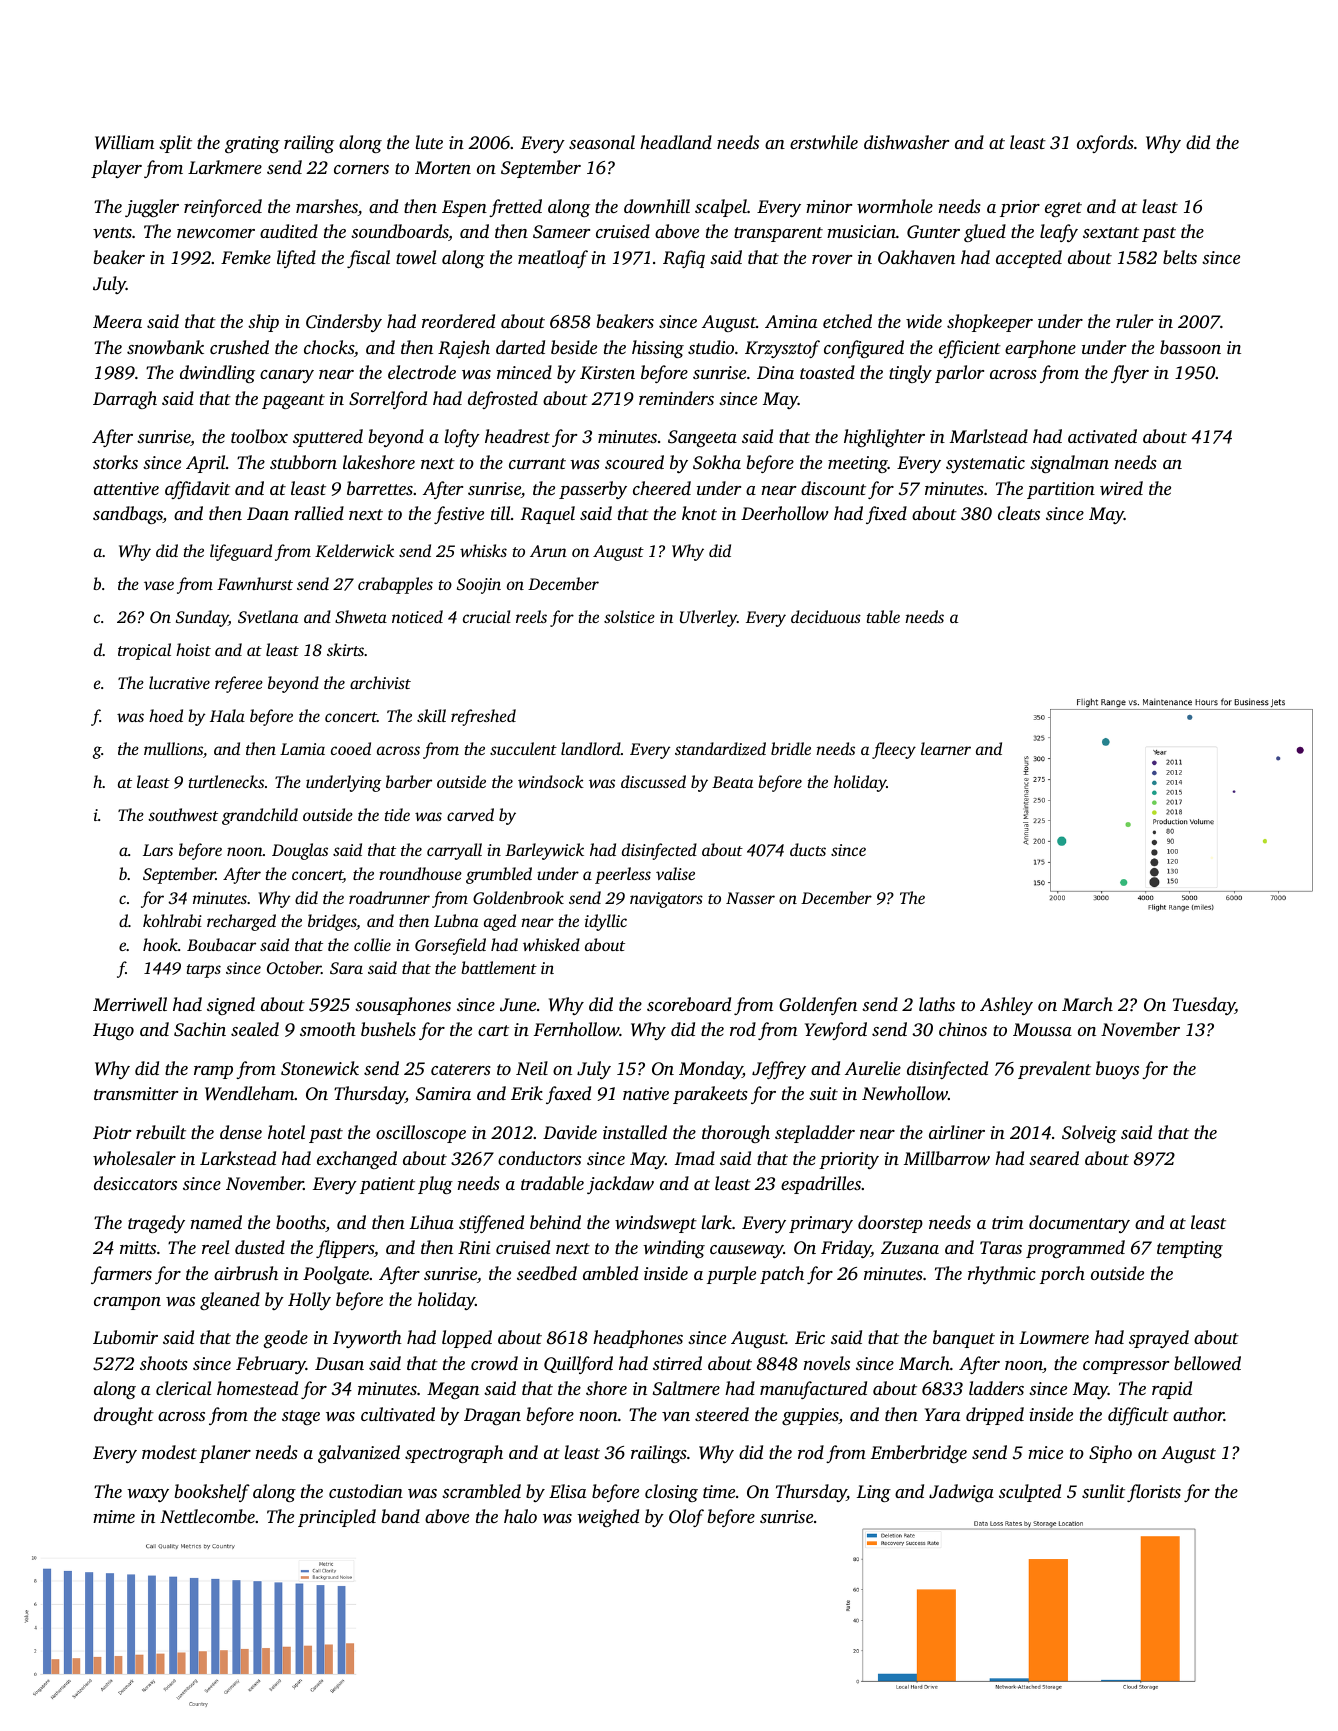 Image resolution: width=1338 pixels, height=1731 pixels. What do you see at coordinates (1105, 144) in the page?
I see `oxfords` at bounding box center [1105, 144].
